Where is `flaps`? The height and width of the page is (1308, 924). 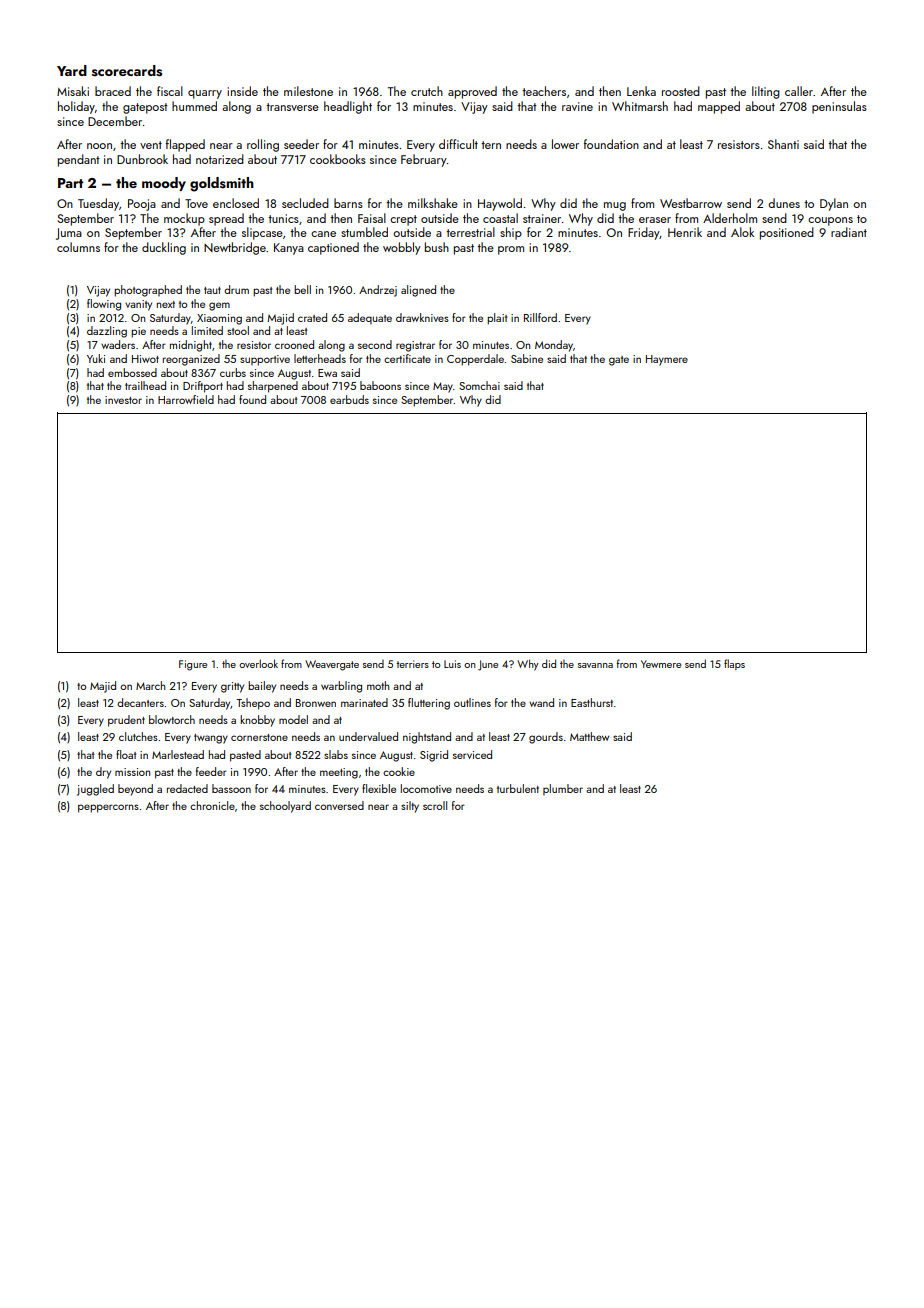
flaps is located at coordinates (734, 664).
